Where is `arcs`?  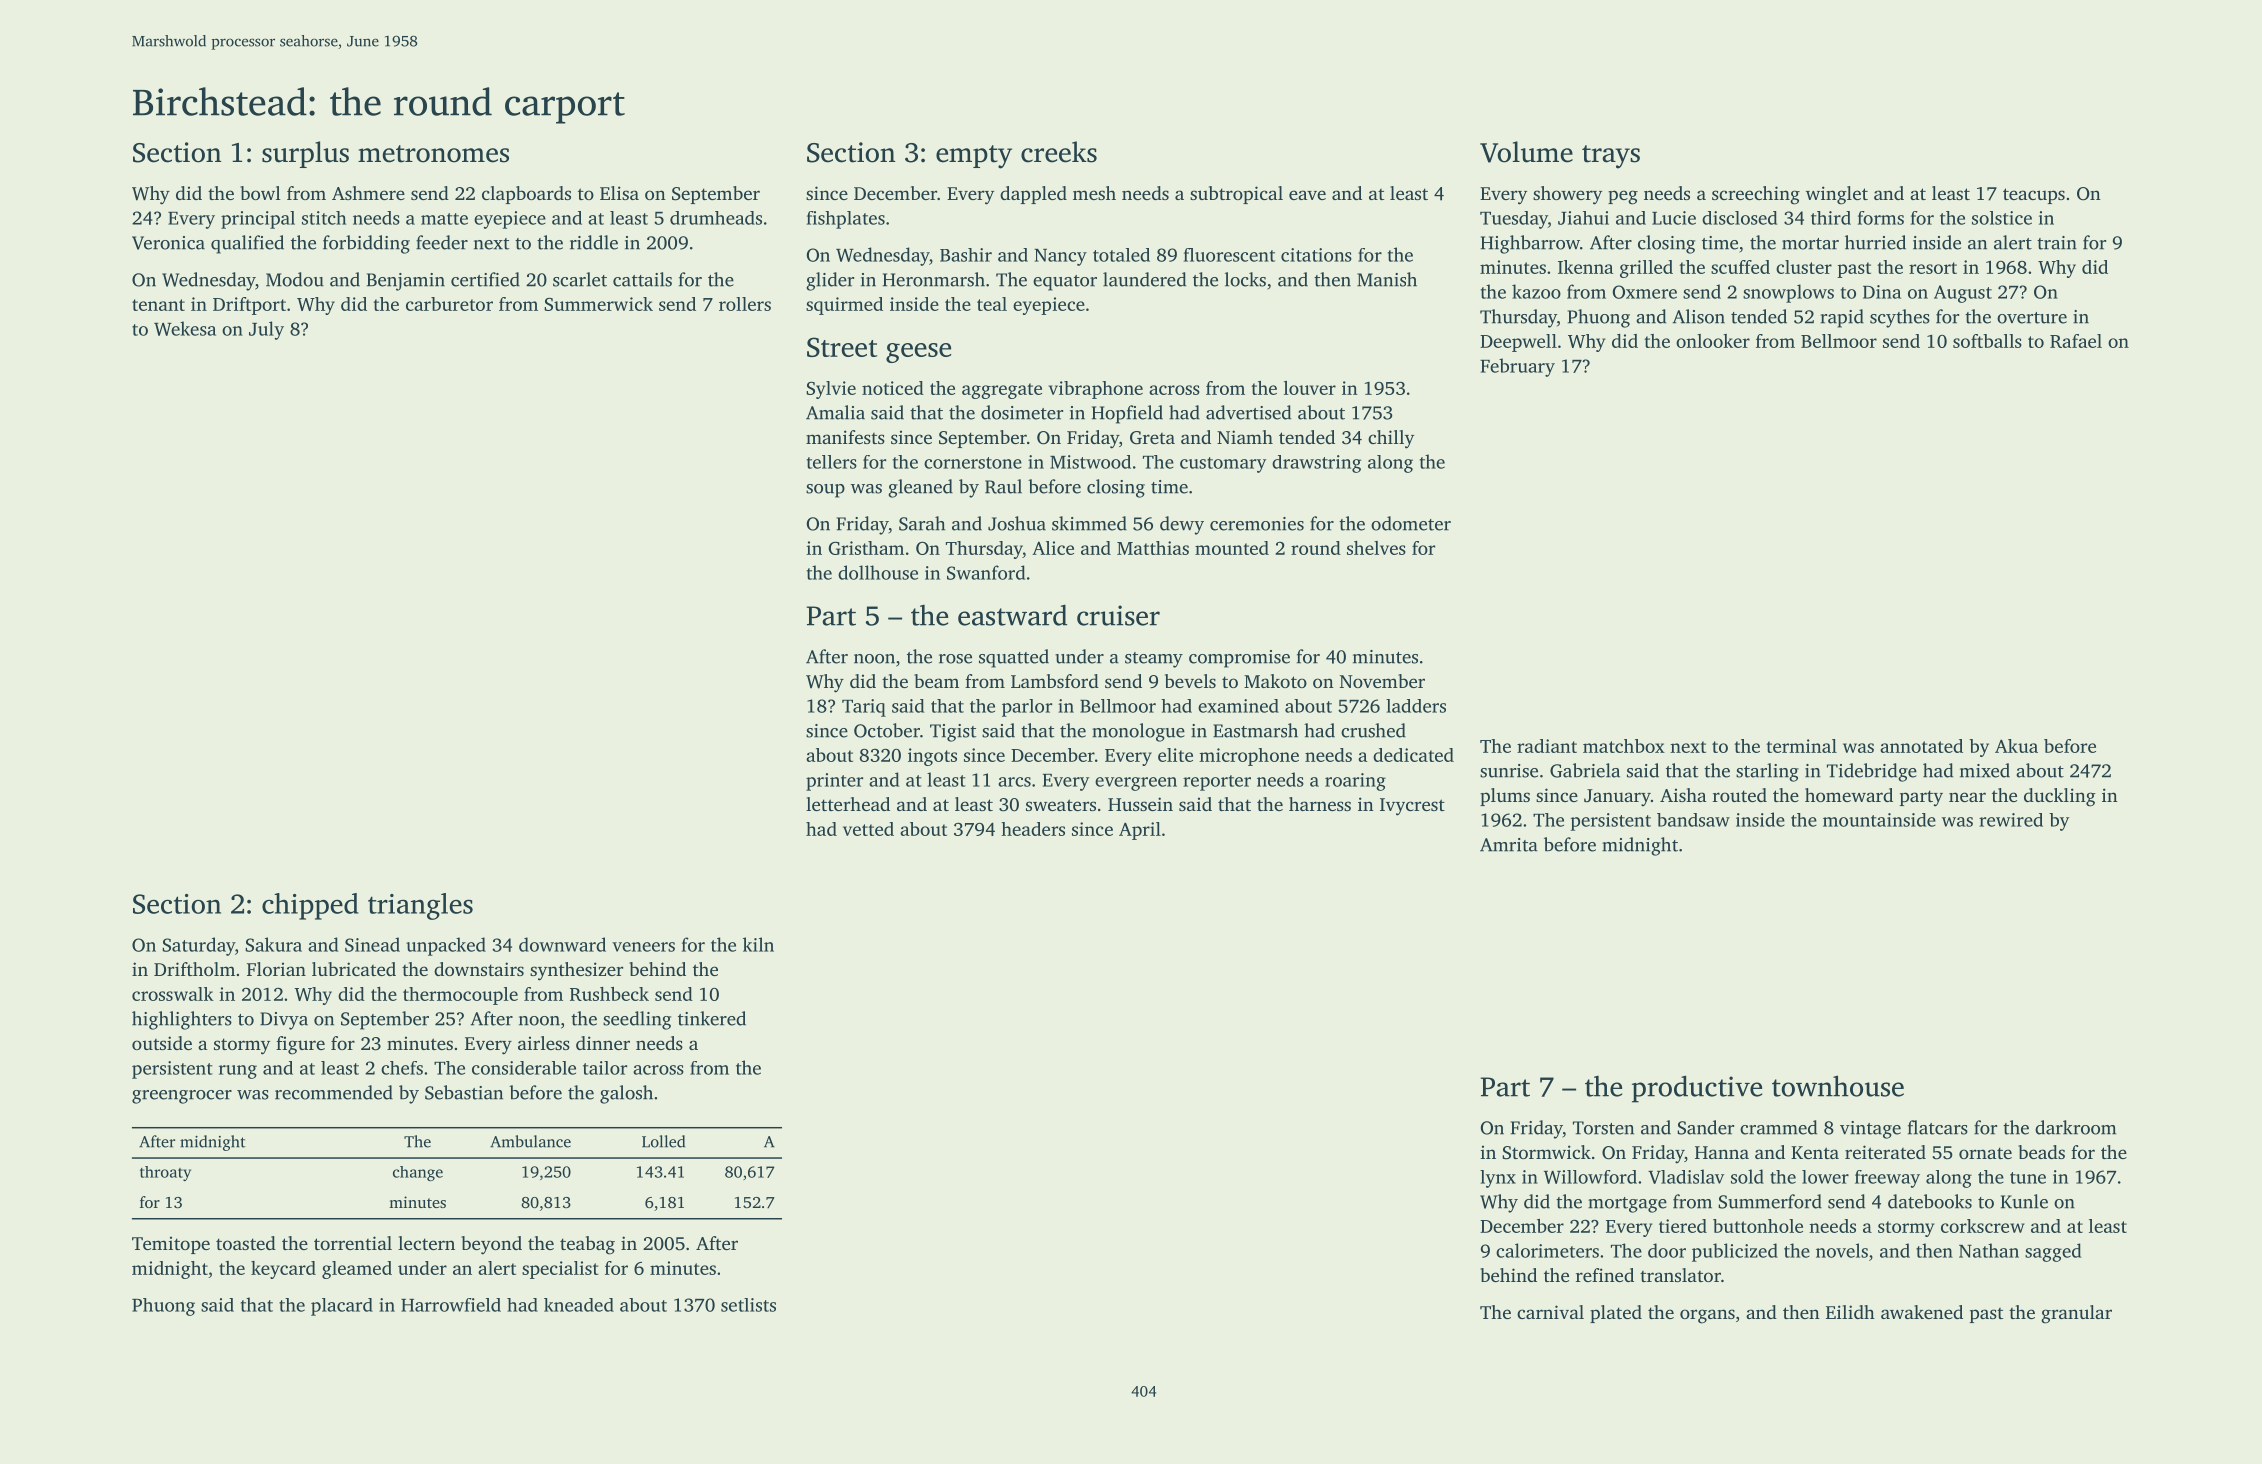
arcs is located at coordinates (1014, 782).
